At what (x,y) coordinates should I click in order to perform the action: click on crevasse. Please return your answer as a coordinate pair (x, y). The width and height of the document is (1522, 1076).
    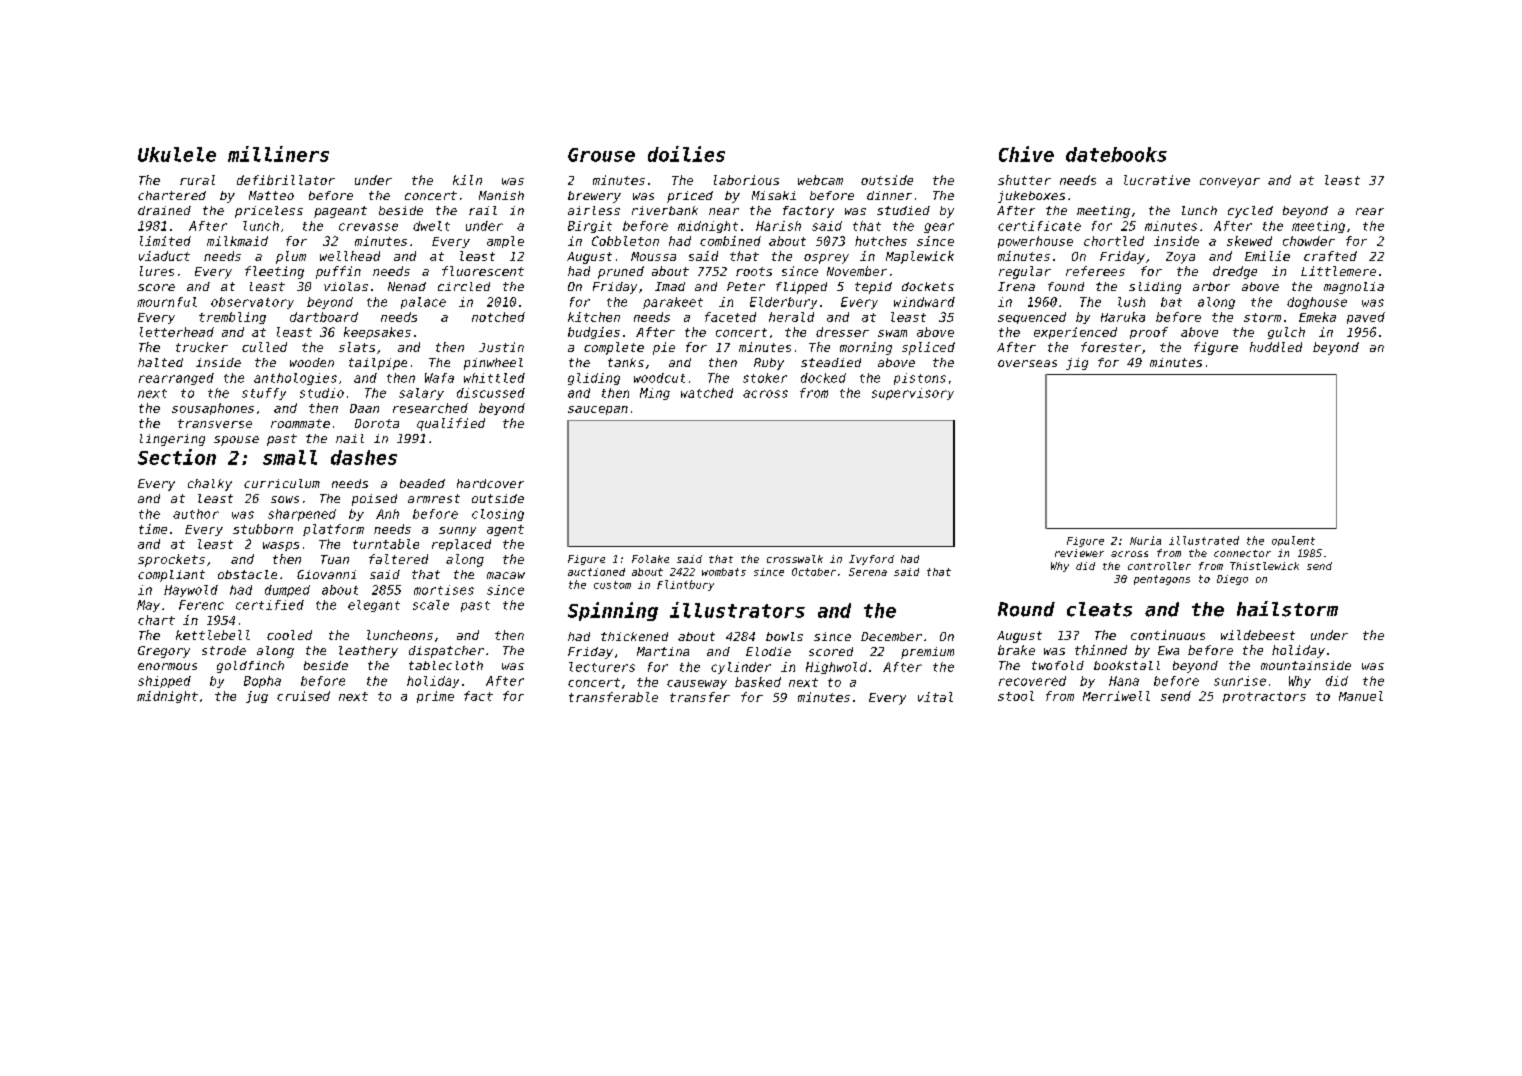
    Looking at the image, I should click on (368, 227).
